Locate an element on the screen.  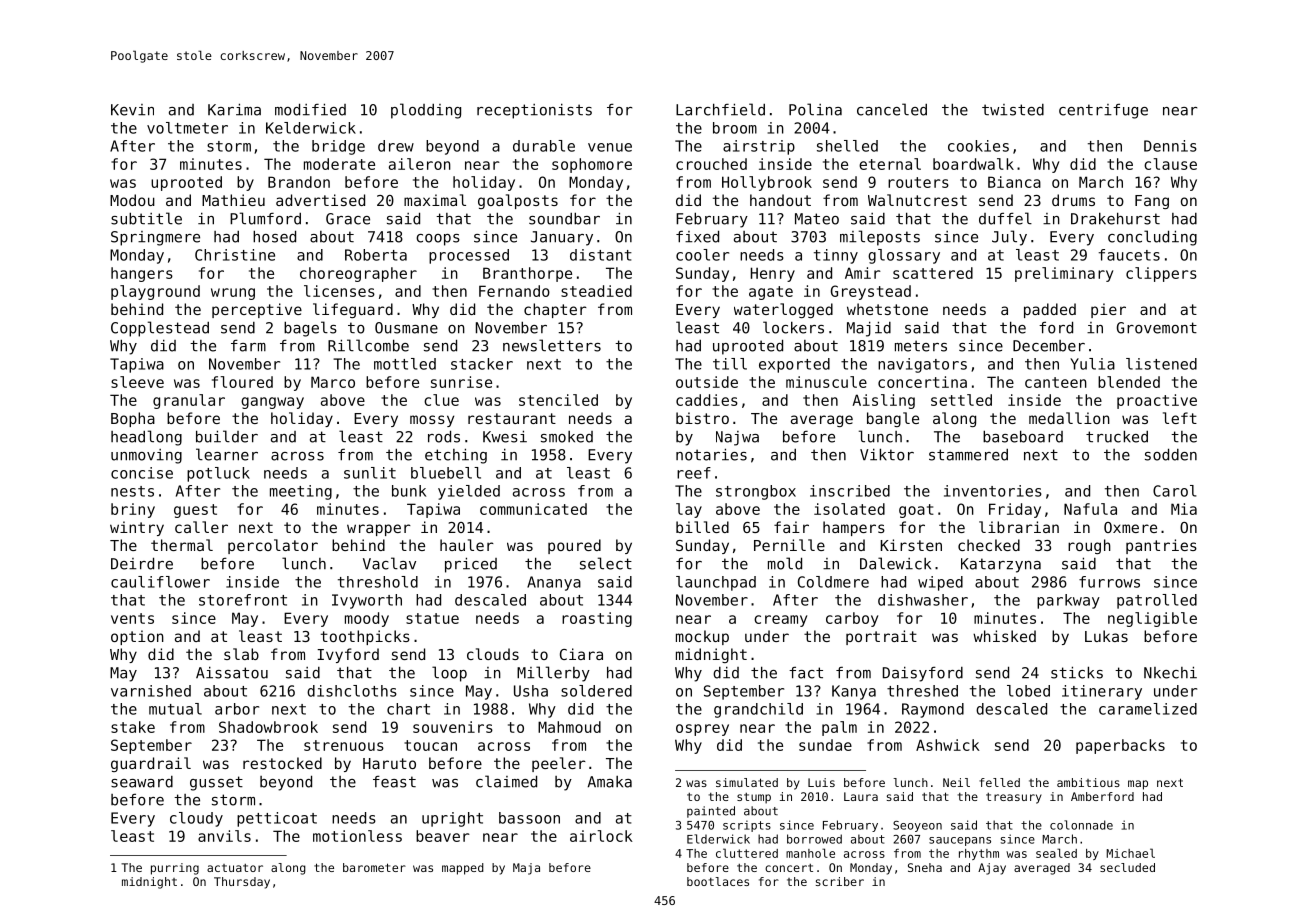
Maja is located at coordinates (526, 869).
